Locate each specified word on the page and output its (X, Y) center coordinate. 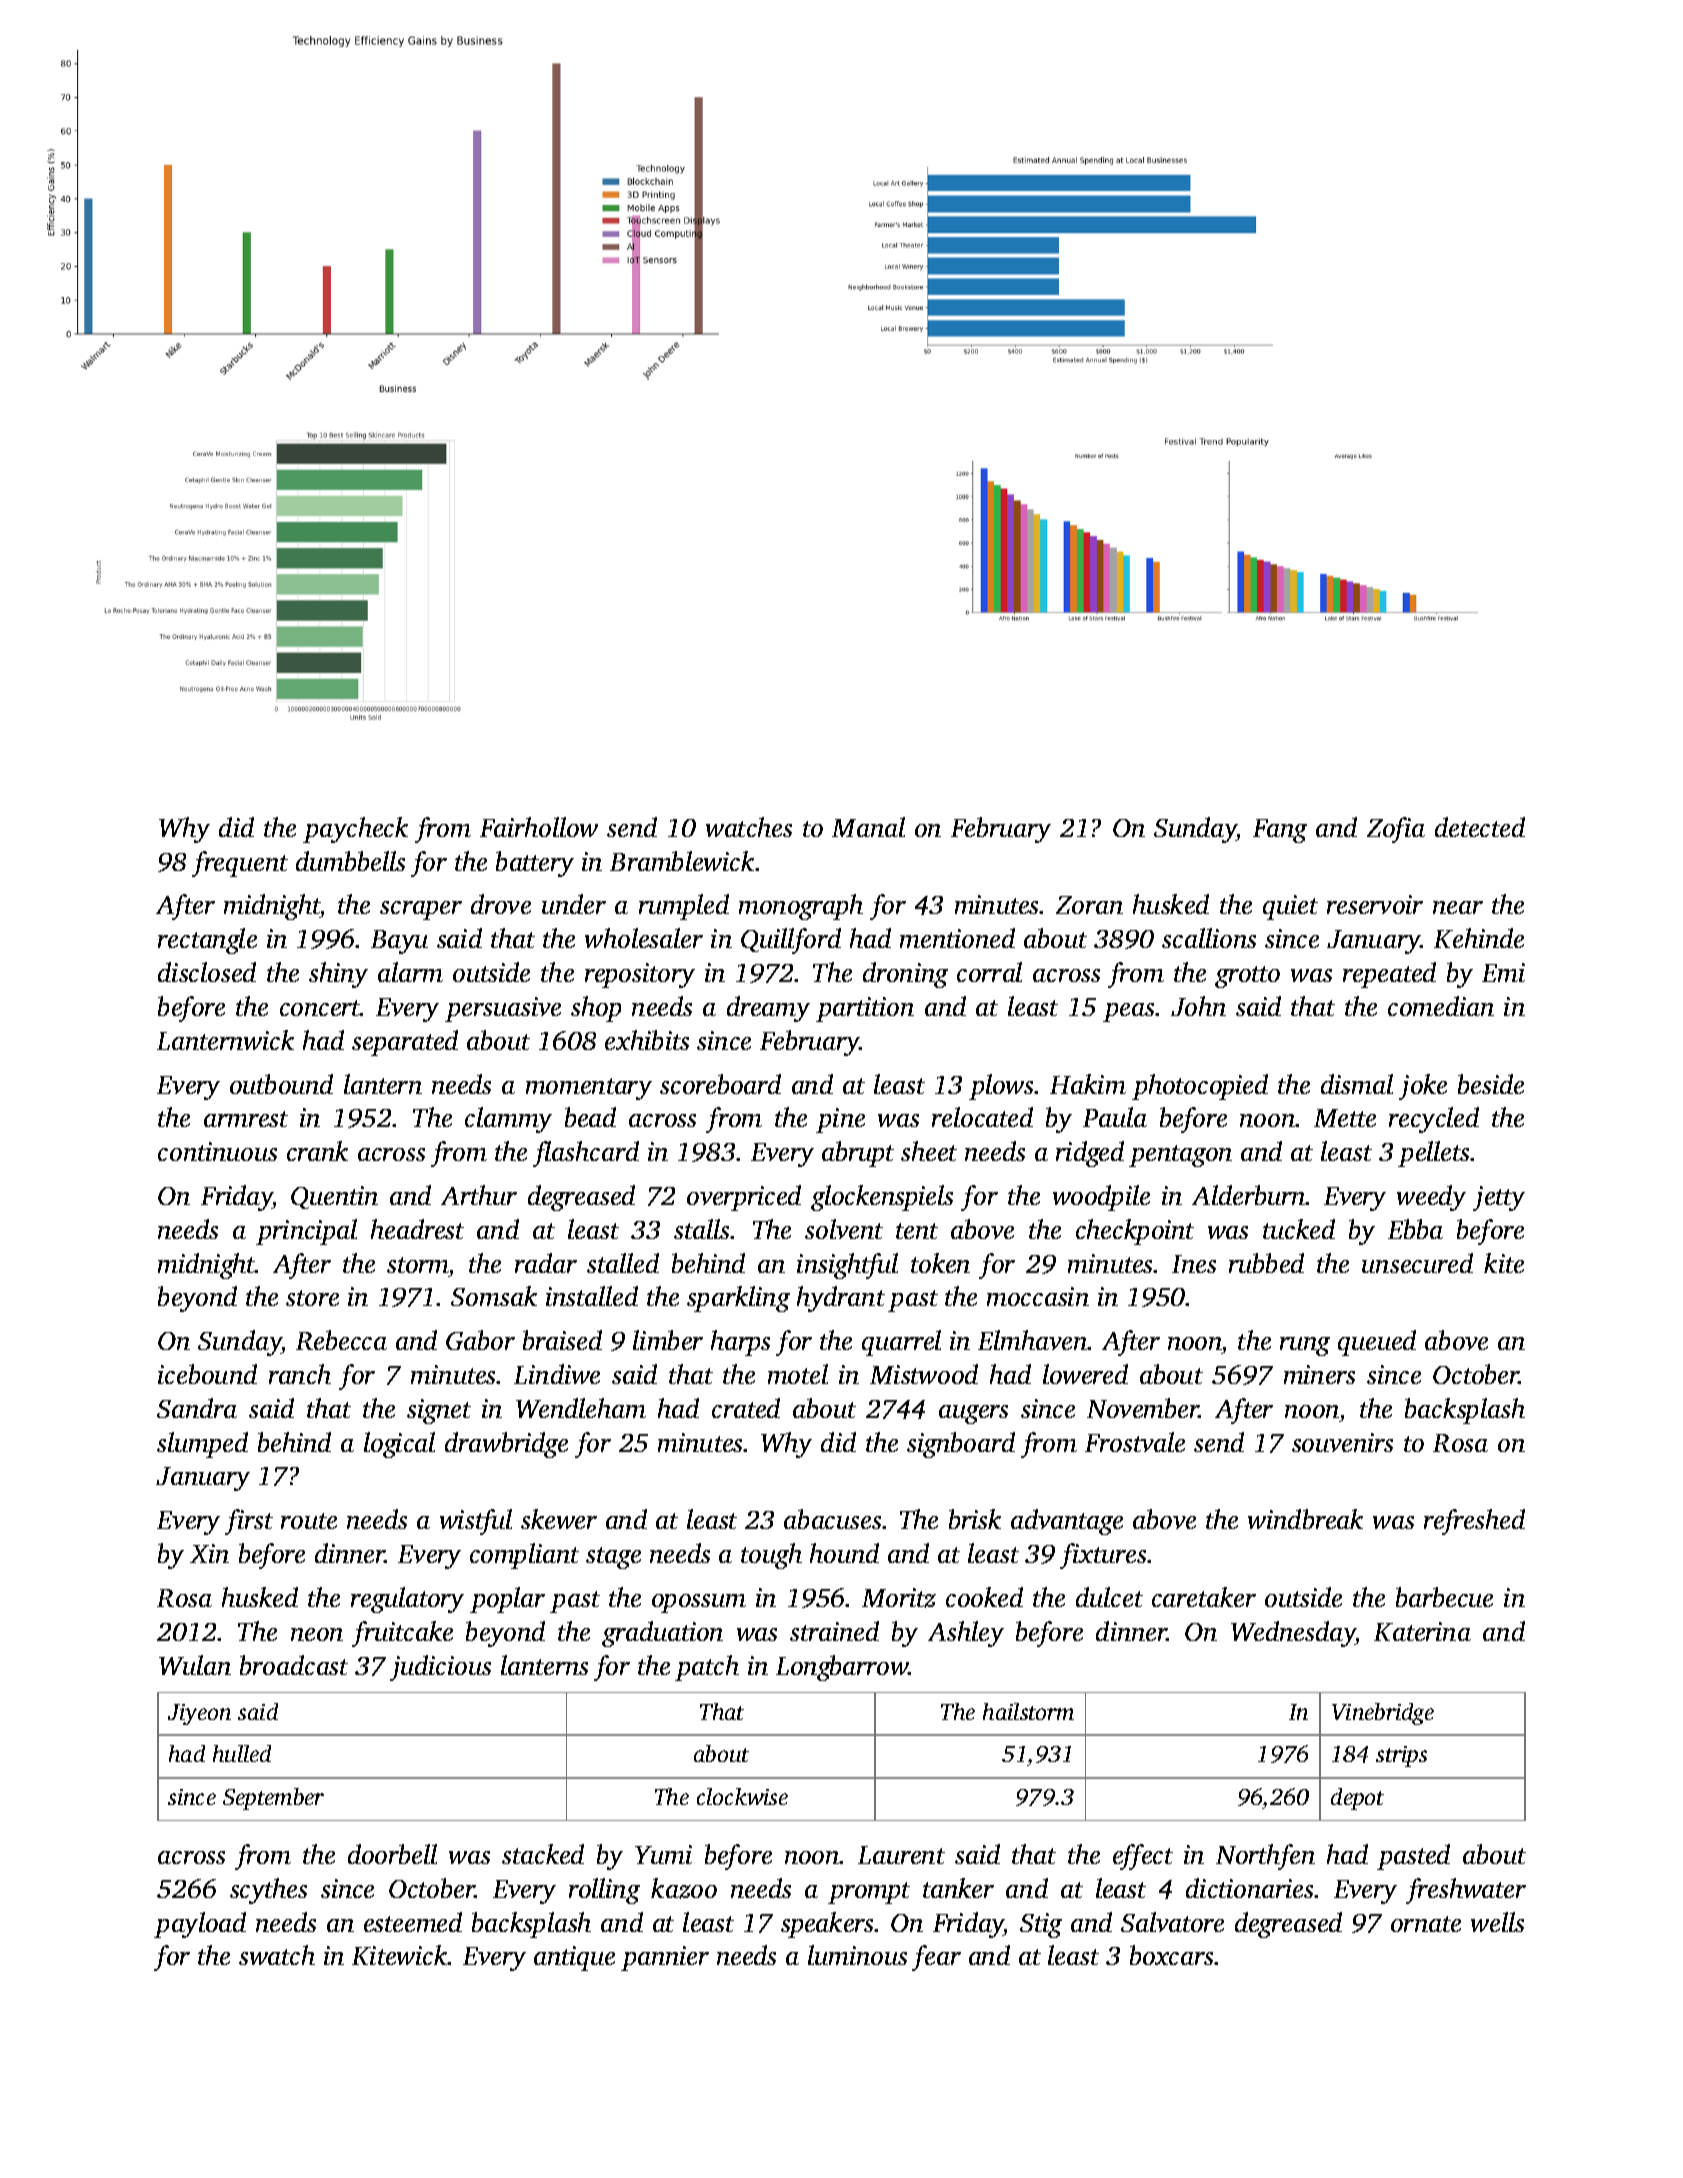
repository (640, 975)
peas (1128, 1012)
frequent (240, 864)
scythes (268, 1891)
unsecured (1417, 1263)
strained (834, 1631)
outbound (281, 1084)
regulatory (407, 1600)
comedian (1441, 1006)
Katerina (1422, 1631)
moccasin (1038, 1296)
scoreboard (720, 1084)
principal (306, 1232)
